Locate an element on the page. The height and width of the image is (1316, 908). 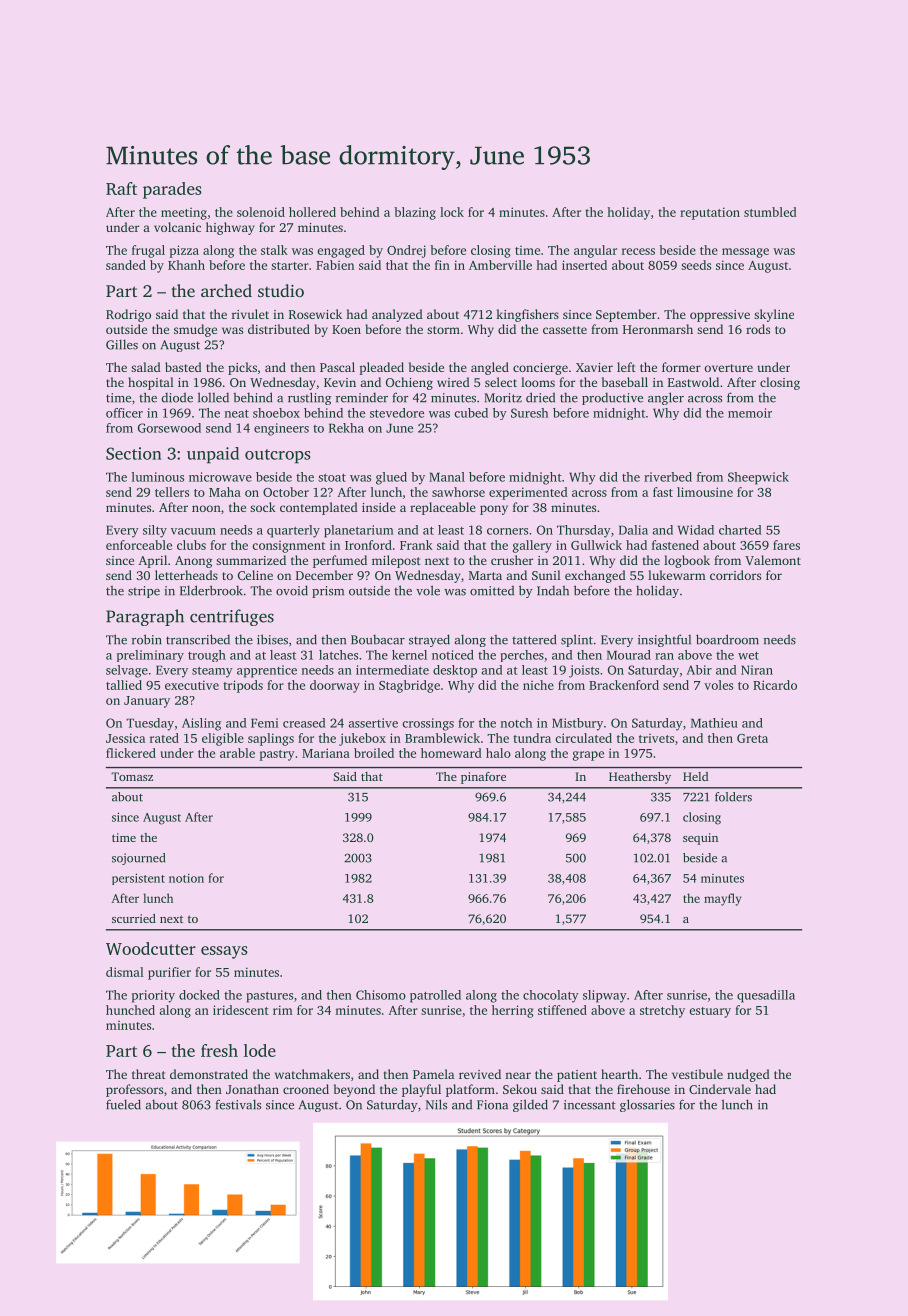
Cindervale is located at coordinates (720, 1089).
